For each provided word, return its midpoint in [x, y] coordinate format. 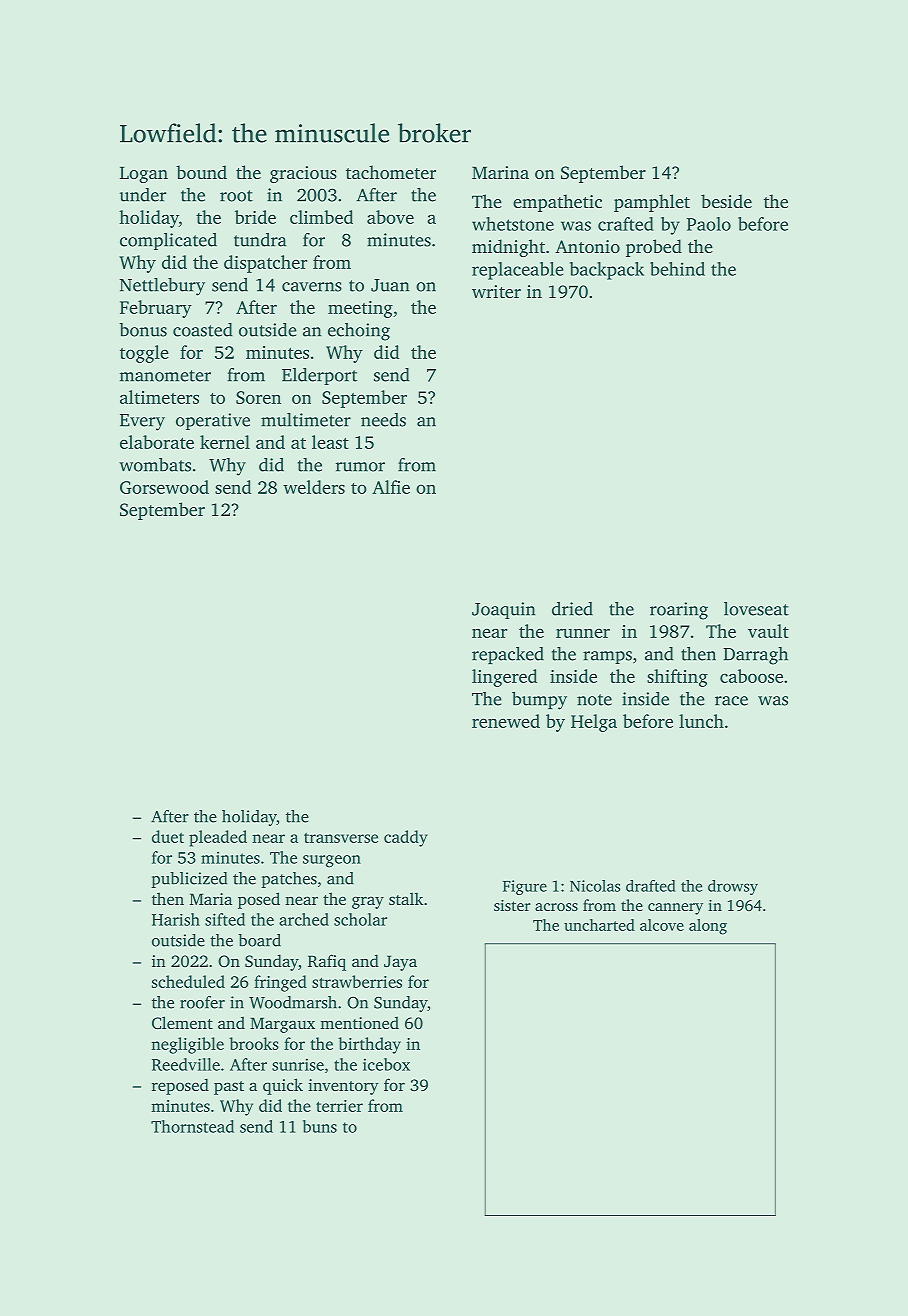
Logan [144, 174]
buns [320, 1126]
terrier [339, 1106]
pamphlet [652, 203]
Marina [500, 172]
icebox [386, 1064]
